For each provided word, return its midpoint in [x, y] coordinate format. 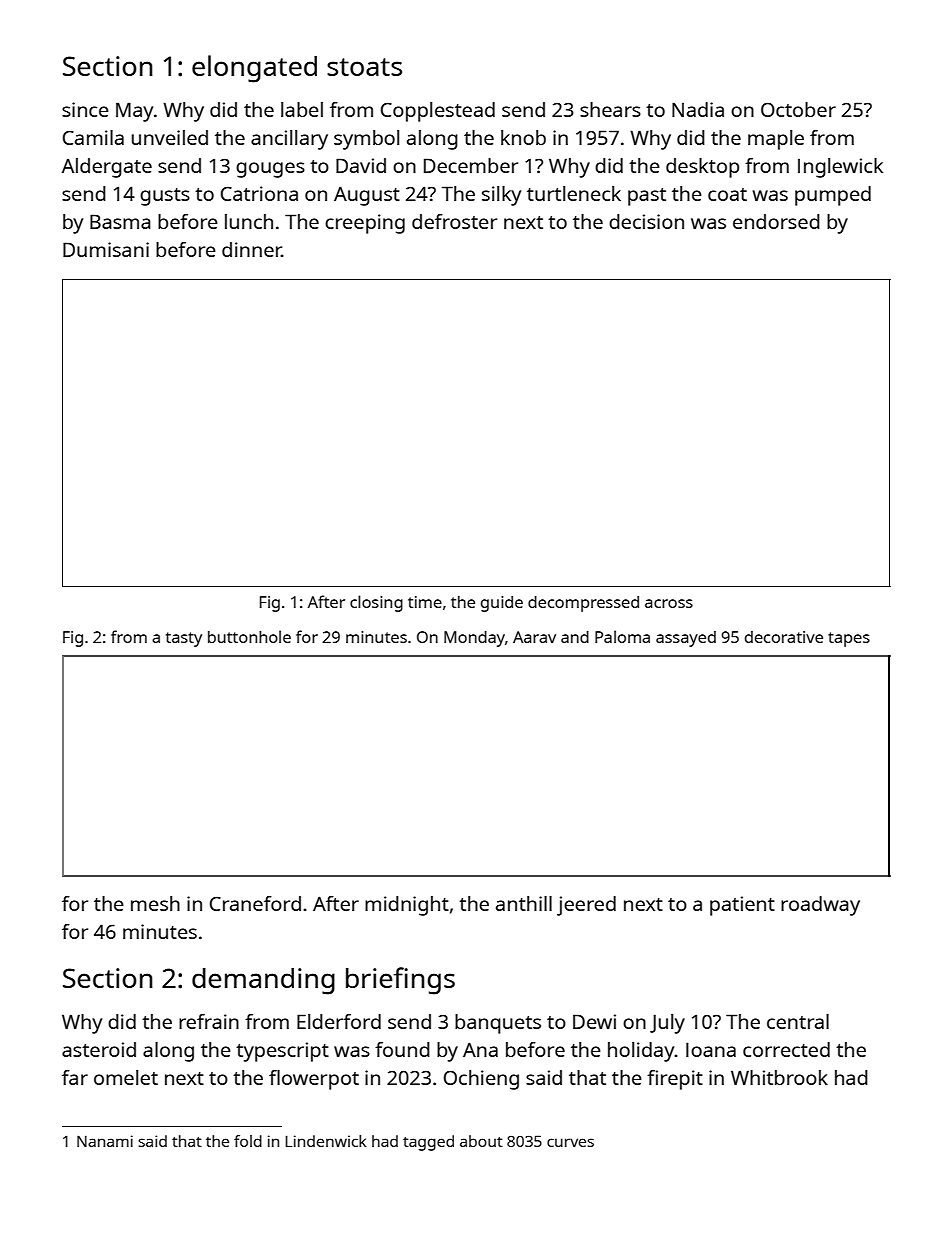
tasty [184, 639]
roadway [820, 906]
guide [502, 604]
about [481, 1141]
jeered [586, 906]
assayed [686, 639]
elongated [254, 69]
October [798, 109]
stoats [364, 67]
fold [248, 1141]
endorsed [776, 221]
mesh [155, 903]
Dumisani [106, 249]
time [425, 602]
